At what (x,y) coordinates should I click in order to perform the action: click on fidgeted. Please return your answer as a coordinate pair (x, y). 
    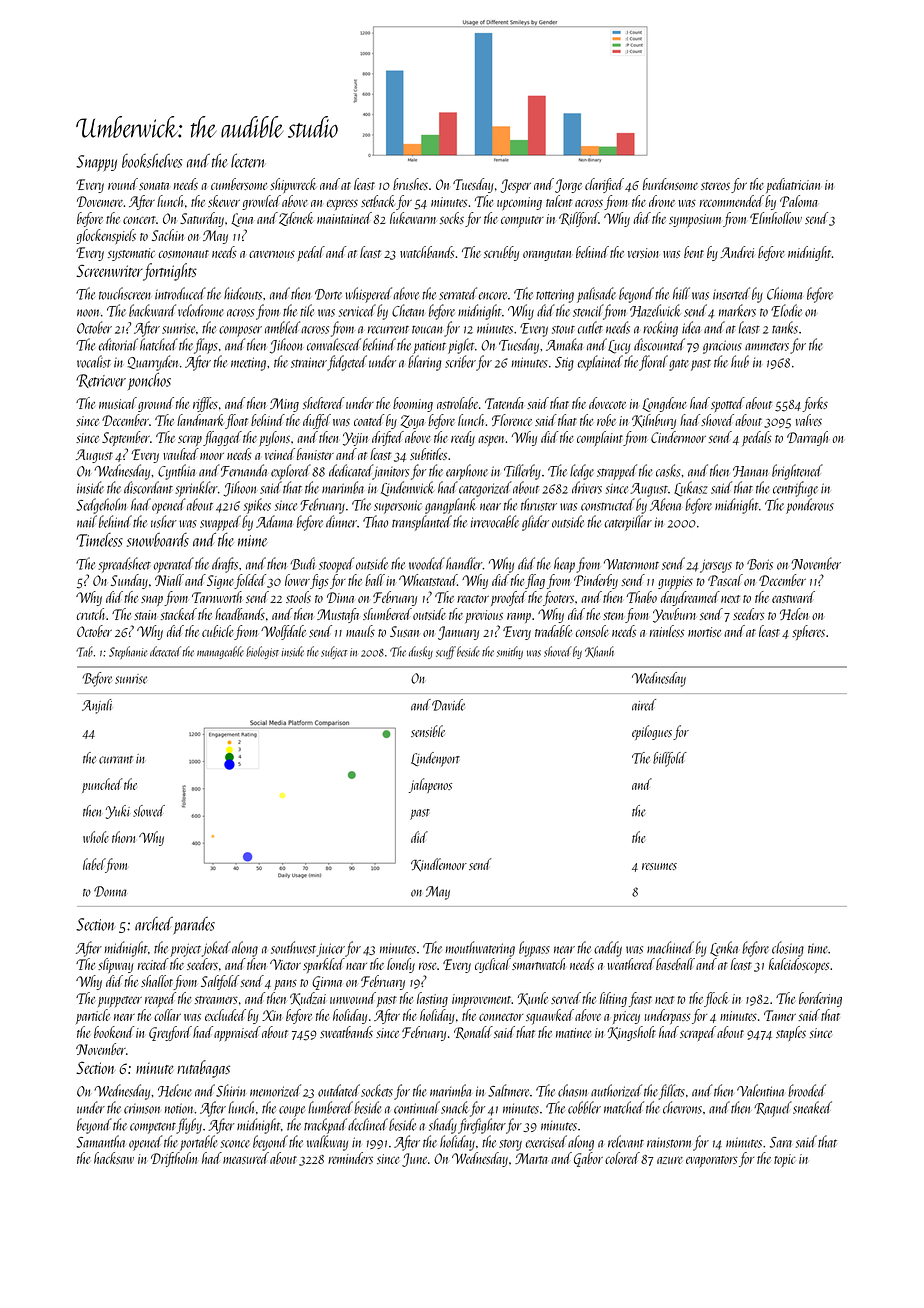
    Looking at the image, I should click on (347, 363).
